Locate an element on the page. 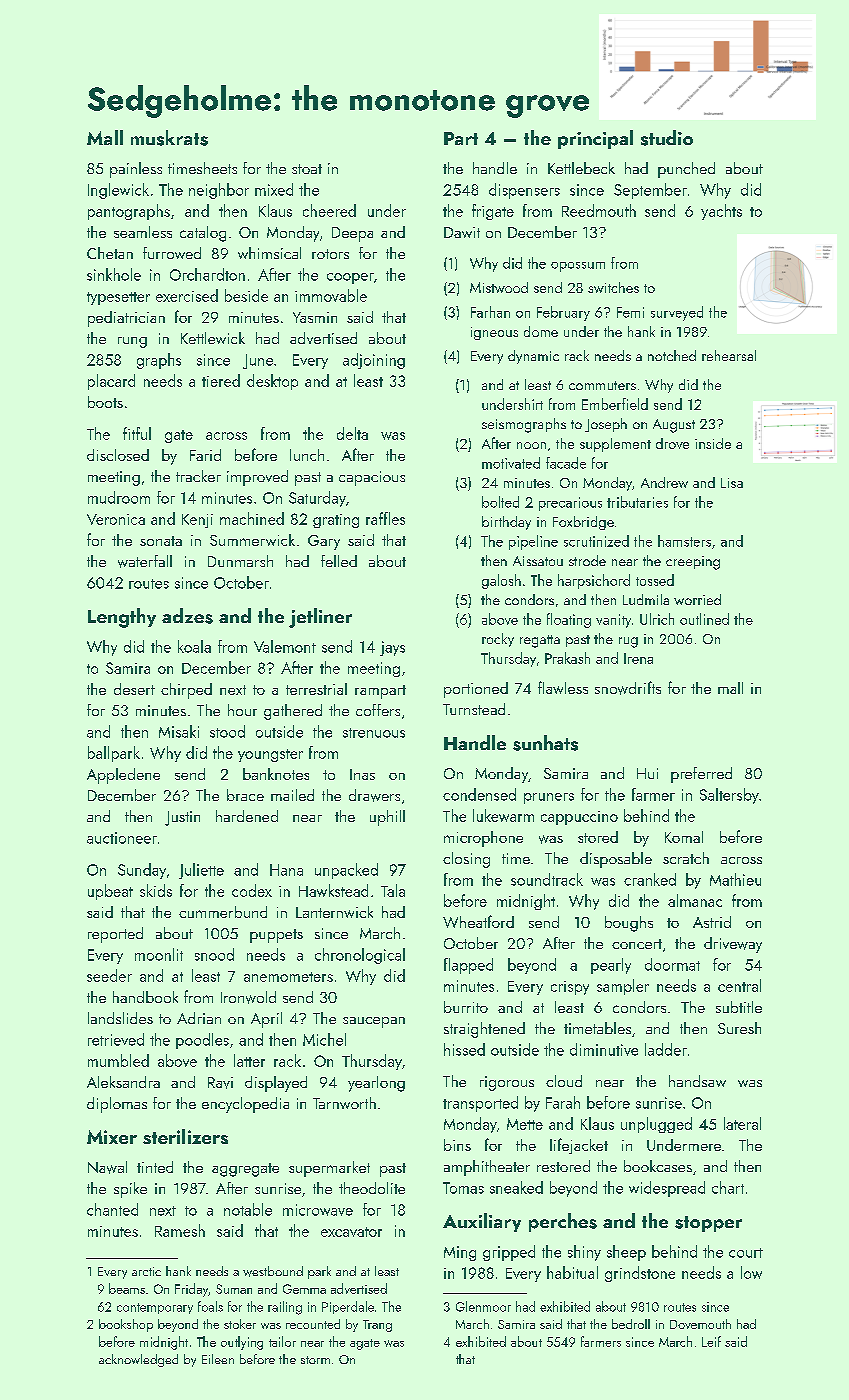 This page has height=1400, width=849. stoat is located at coordinates (307, 169).
